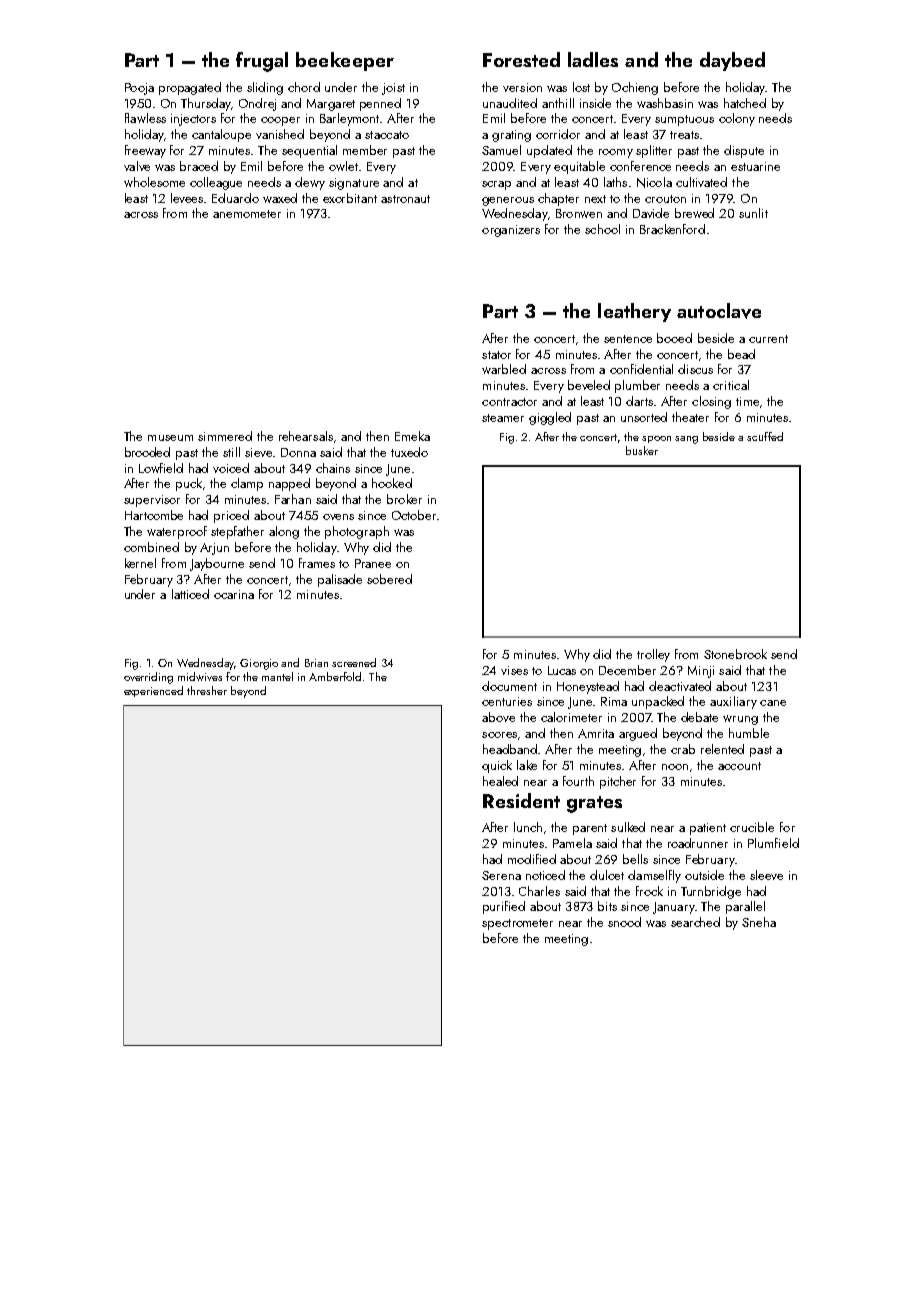 This image has width=924, height=1308. What do you see at coordinates (593, 59) in the image?
I see `ladles` at bounding box center [593, 59].
